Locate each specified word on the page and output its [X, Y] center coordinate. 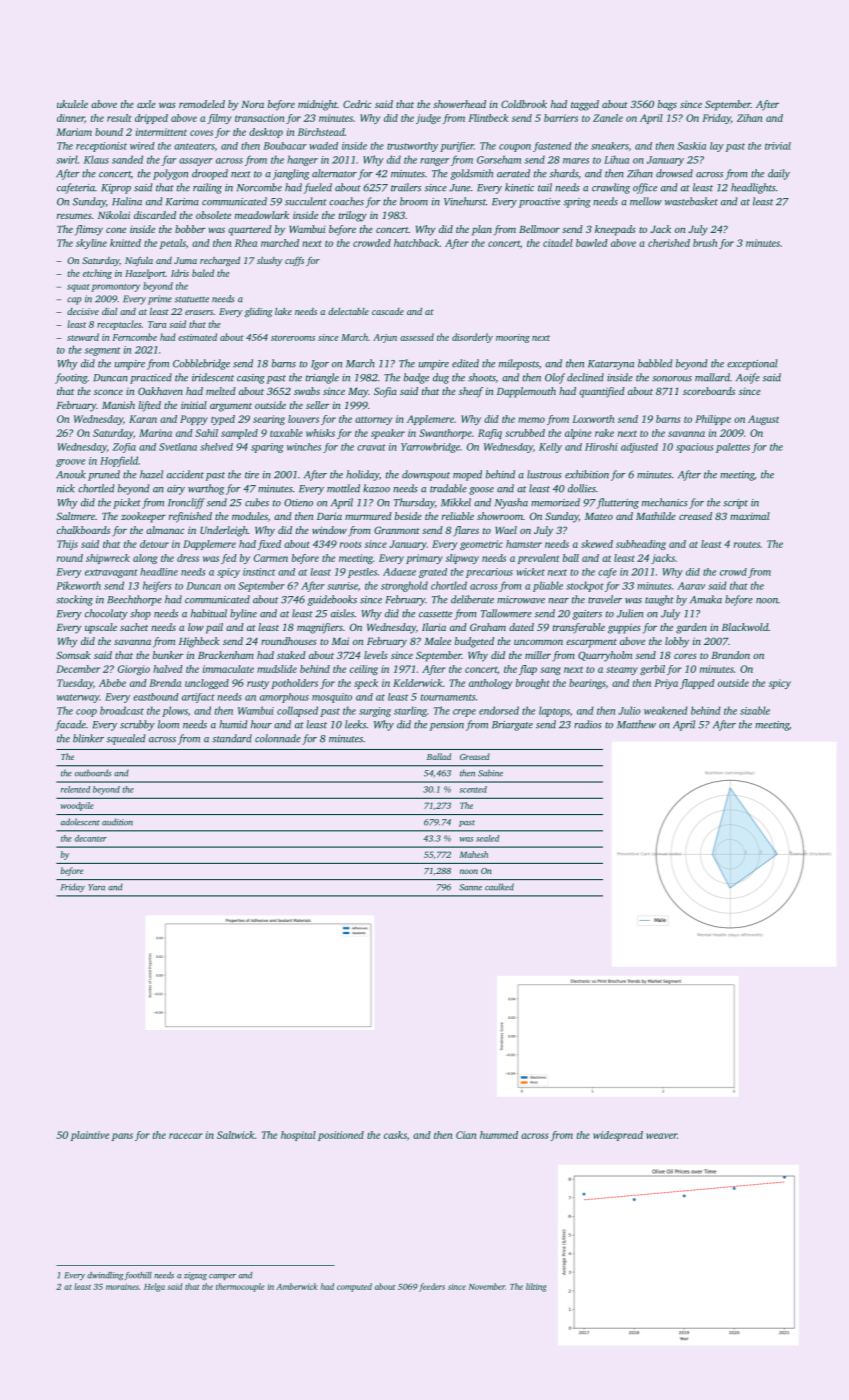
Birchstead [321, 132]
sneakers [610, 146]
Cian [466, 1135]
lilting [536, 1287]
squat [78, 288]
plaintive [90, 1136]
